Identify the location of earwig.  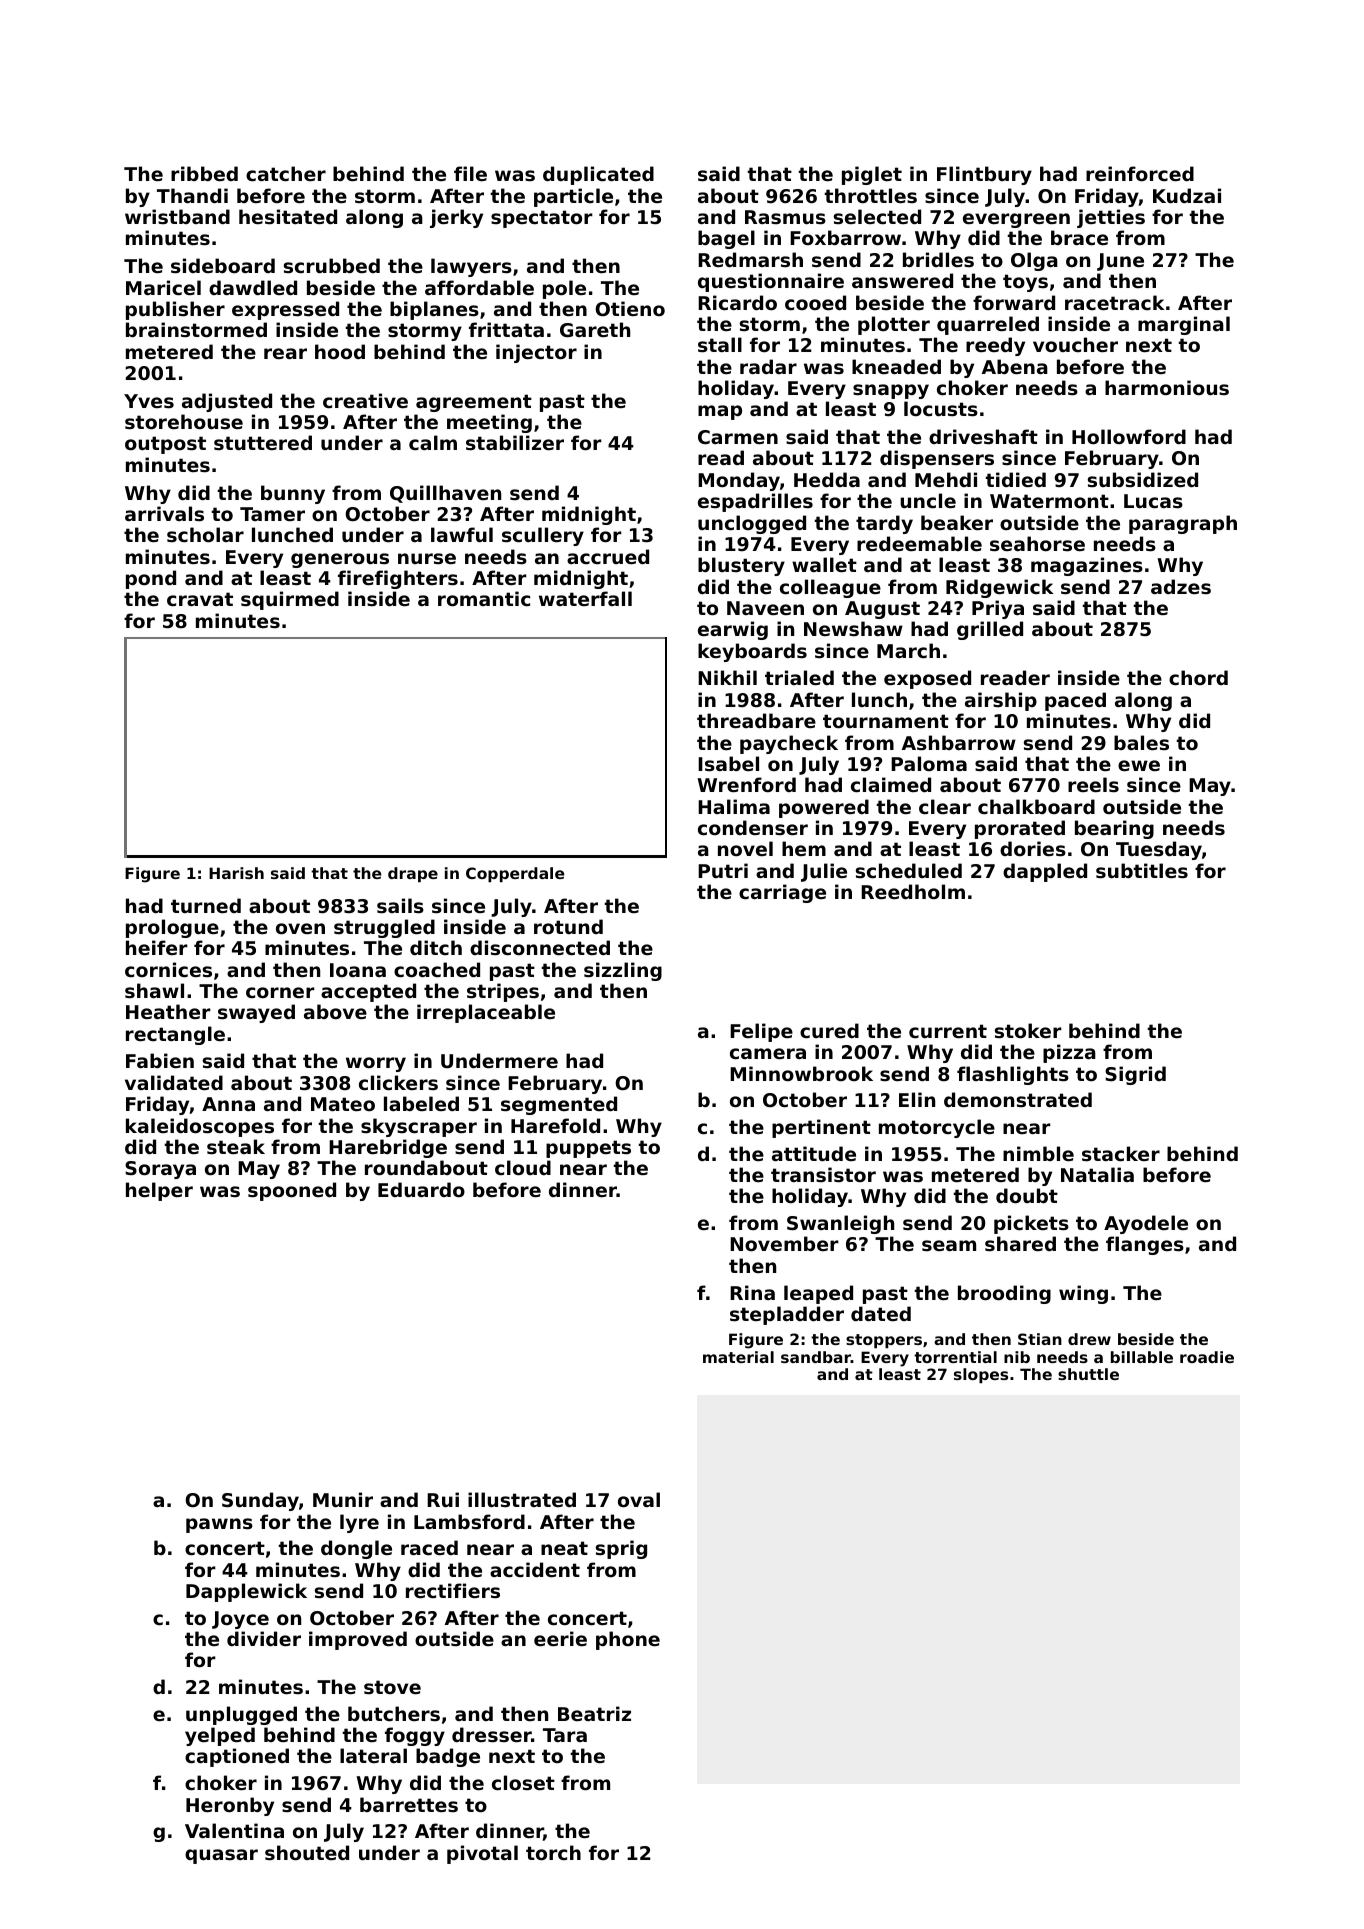
(733, 630).
